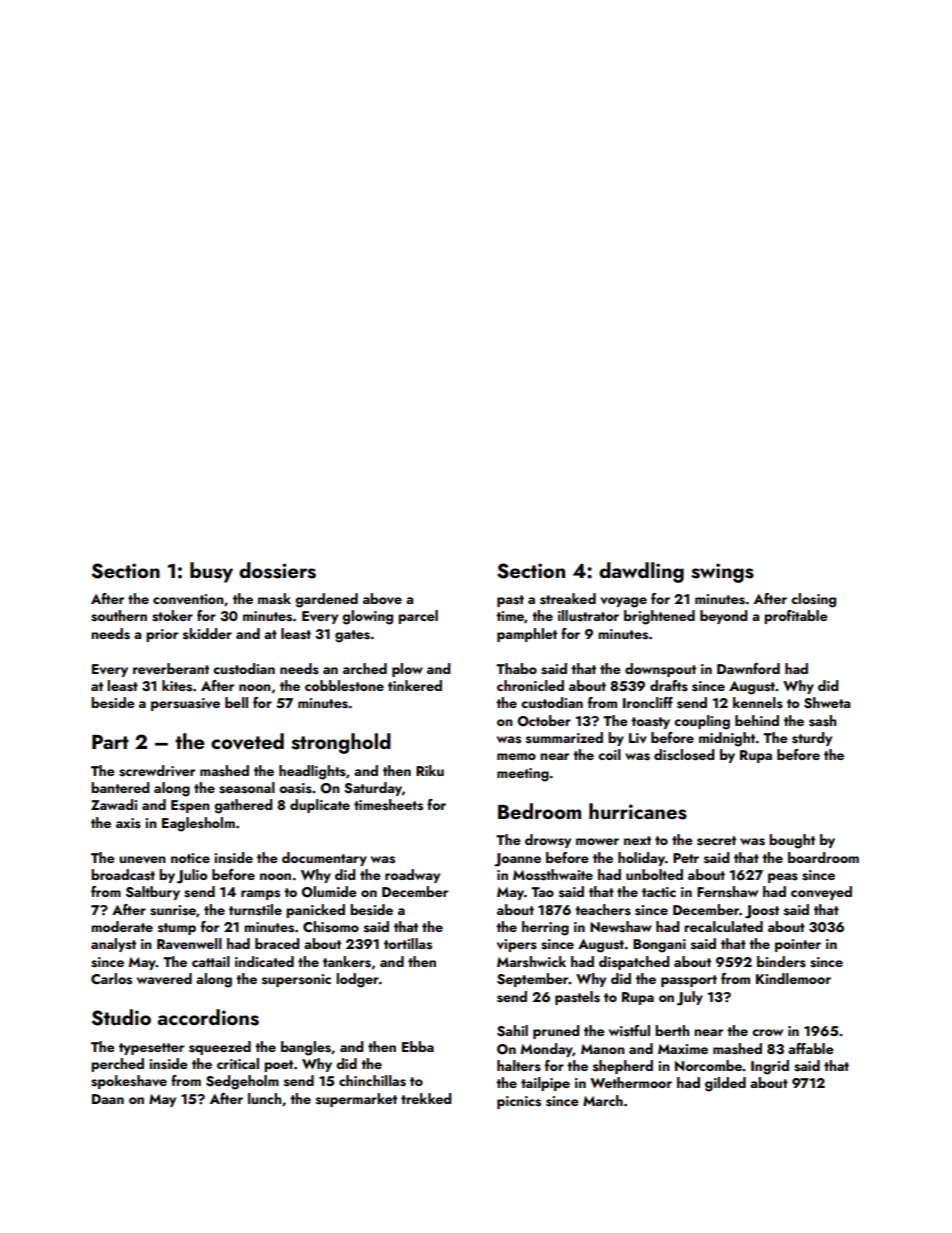 This document has width=952, height=1233. I want to click on Saltbury, so click(153, 893).
